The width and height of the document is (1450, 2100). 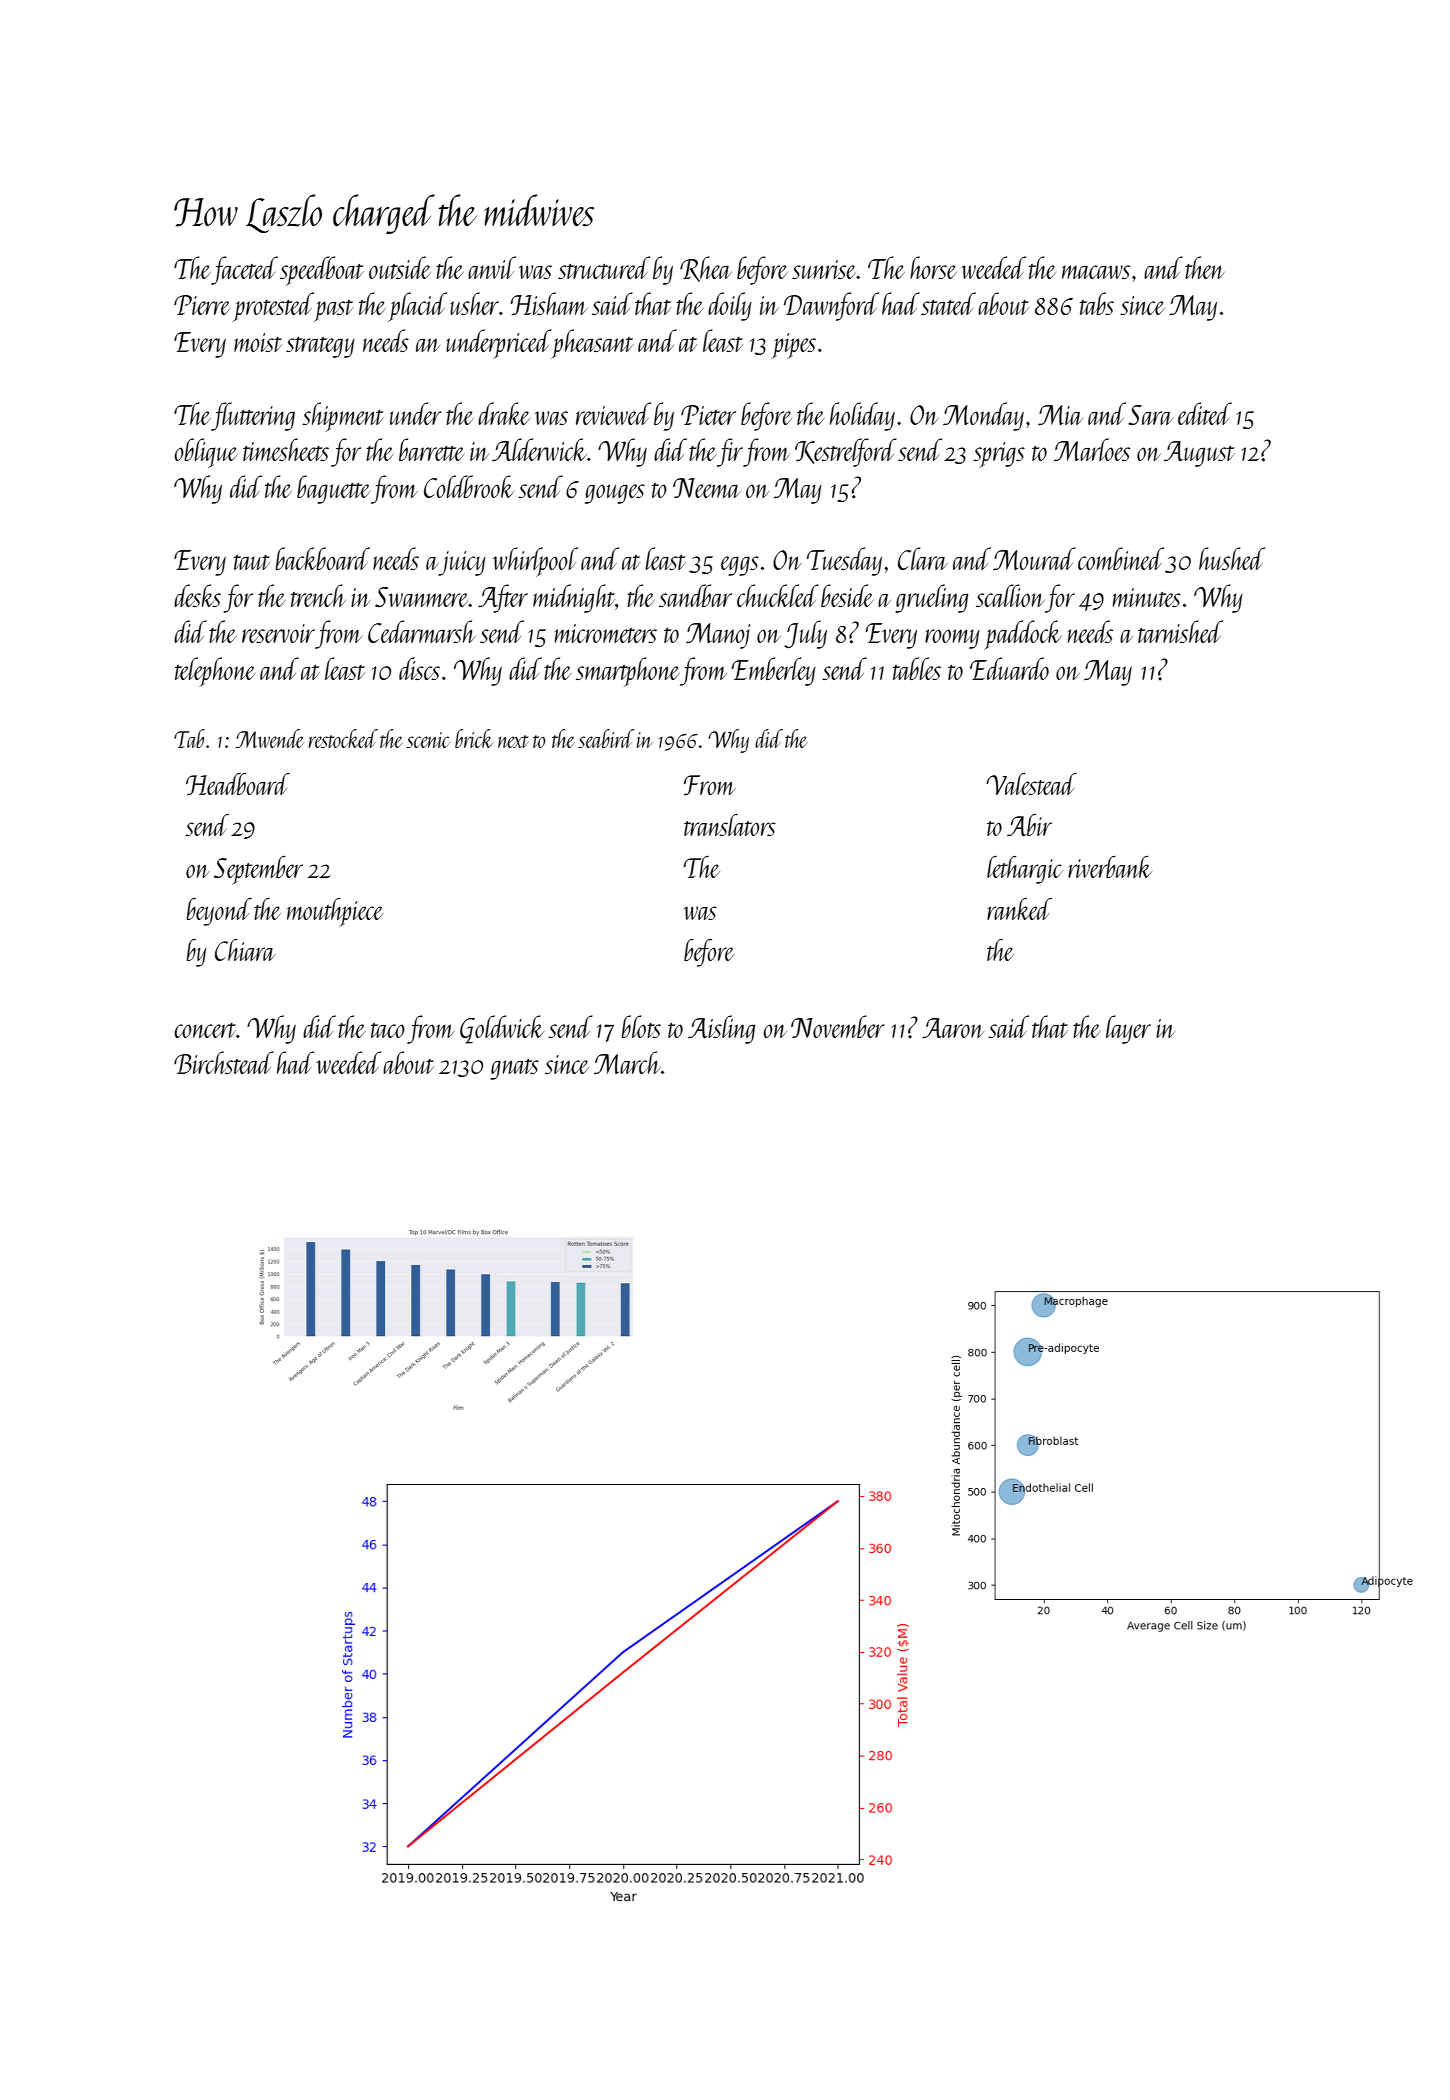 What do you see at coordinates (400, 267) in the document?
I see `outside` at bounding box center [400, 267].
